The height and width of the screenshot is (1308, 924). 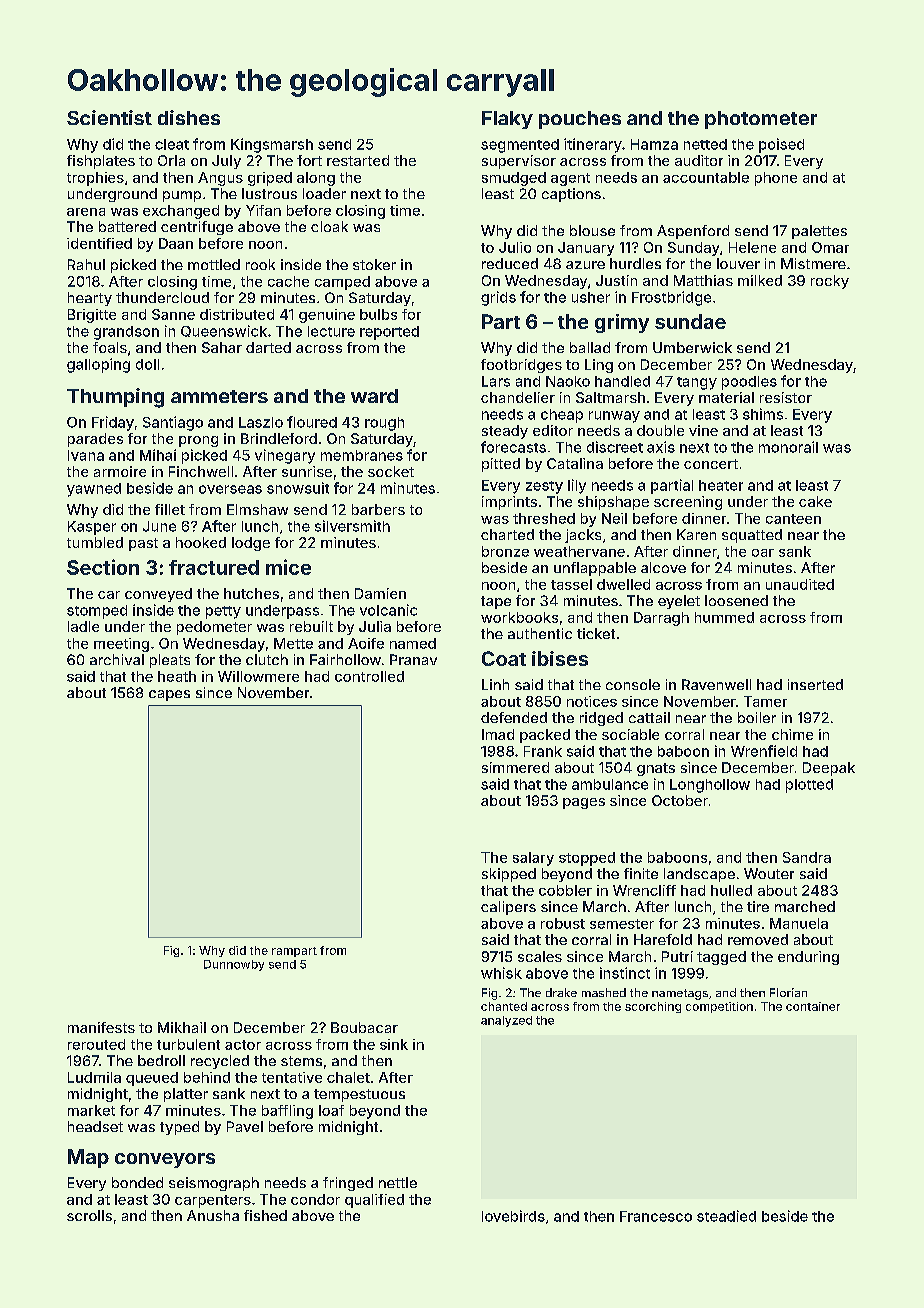 I want to click on Kasper, so click(x=92, y=528).
